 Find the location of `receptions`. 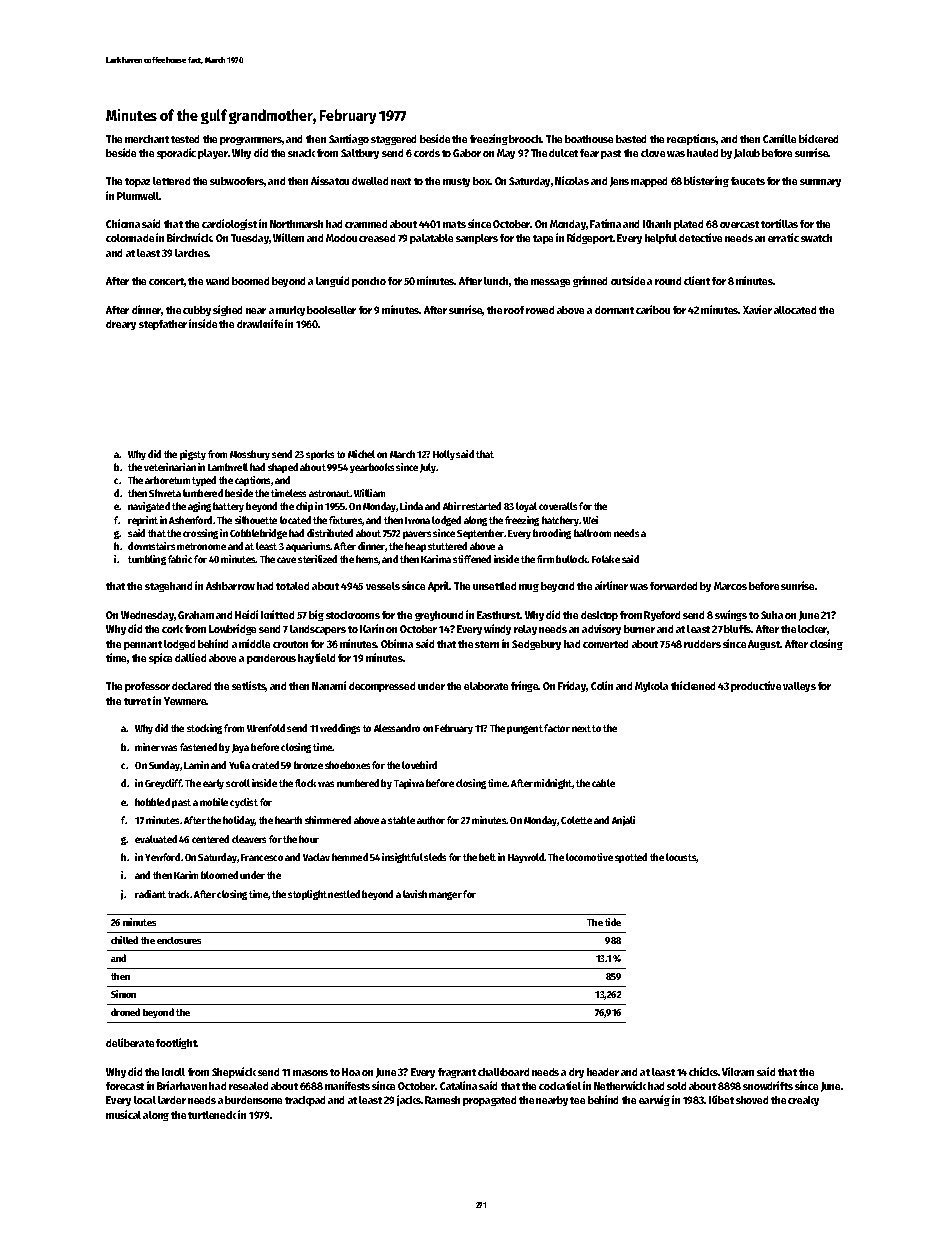

receptions is located at coordinates (691, 139).
